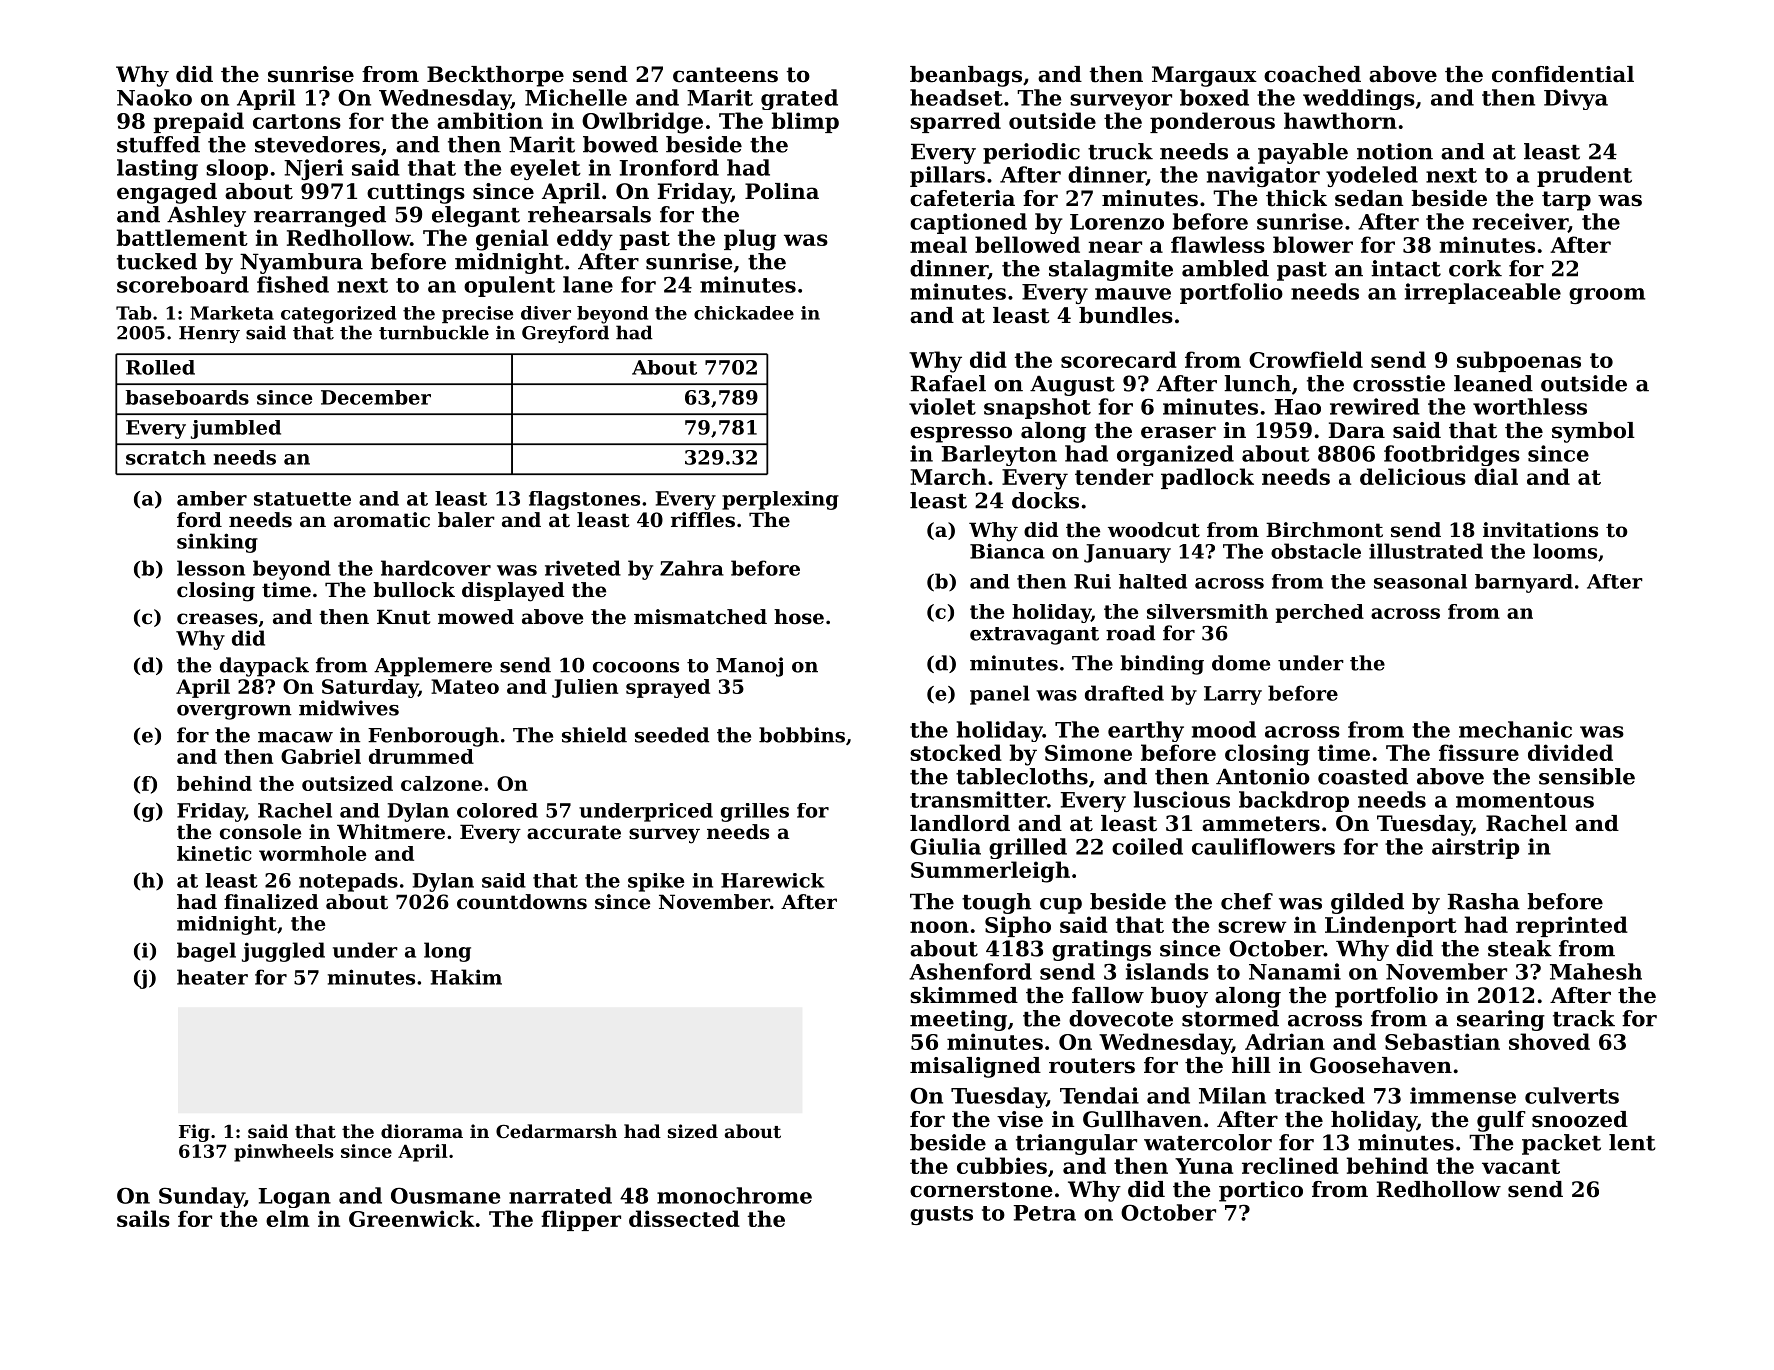 The width and height of the image is (1774, 1370). I want to click on diorama, so click(422, 1131).
